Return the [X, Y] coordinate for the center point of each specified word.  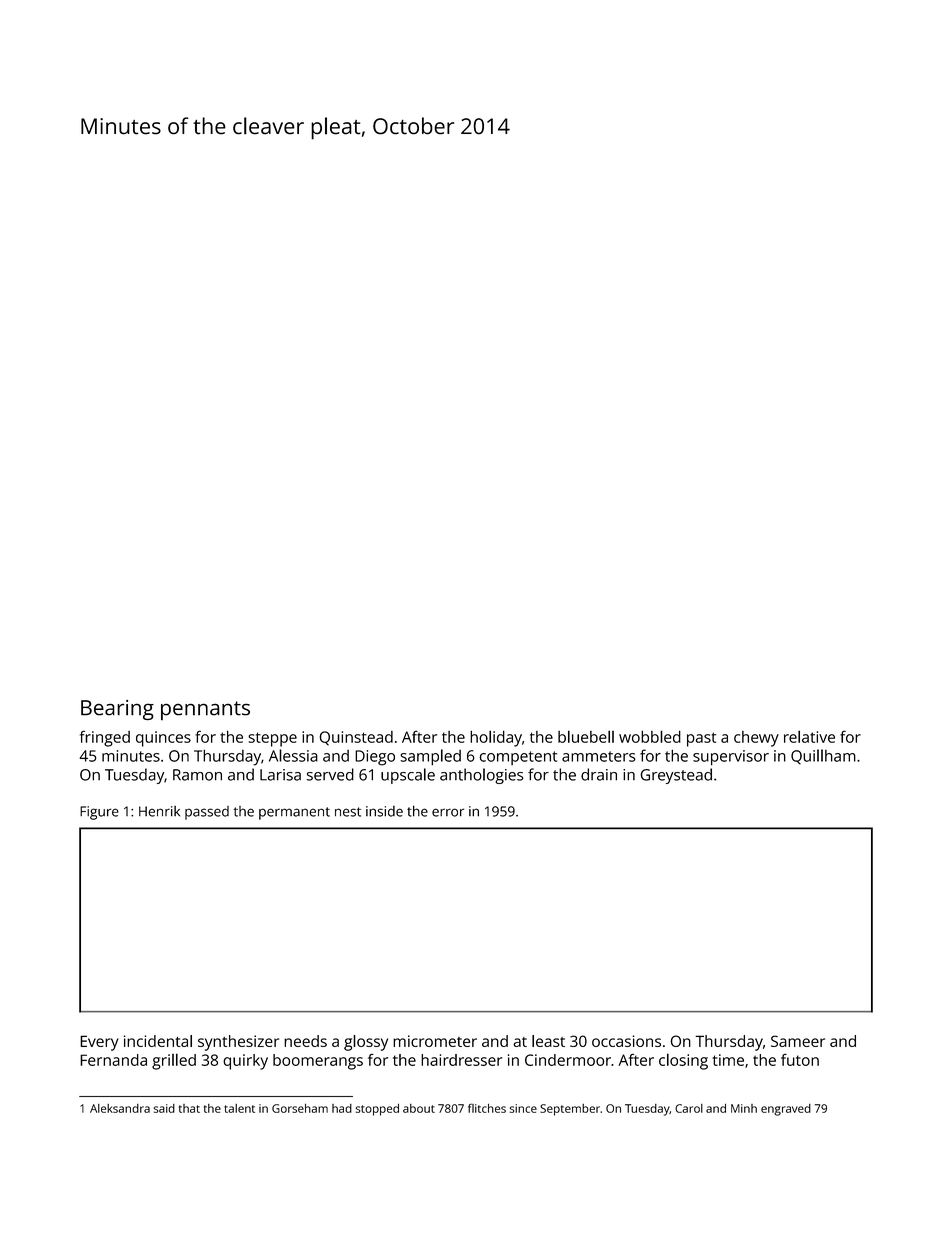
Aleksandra [120, 1108]
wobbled [650, 736]
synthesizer [238, 1043]
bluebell [586, 736]
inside [384, 811]
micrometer [435, 1041]
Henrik [159, 811]
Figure [99, 813]
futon [800, 1060]
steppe [272, 739]
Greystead [676, 776]
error [448, 812]
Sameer [798, 1041]
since [523, 1108]
